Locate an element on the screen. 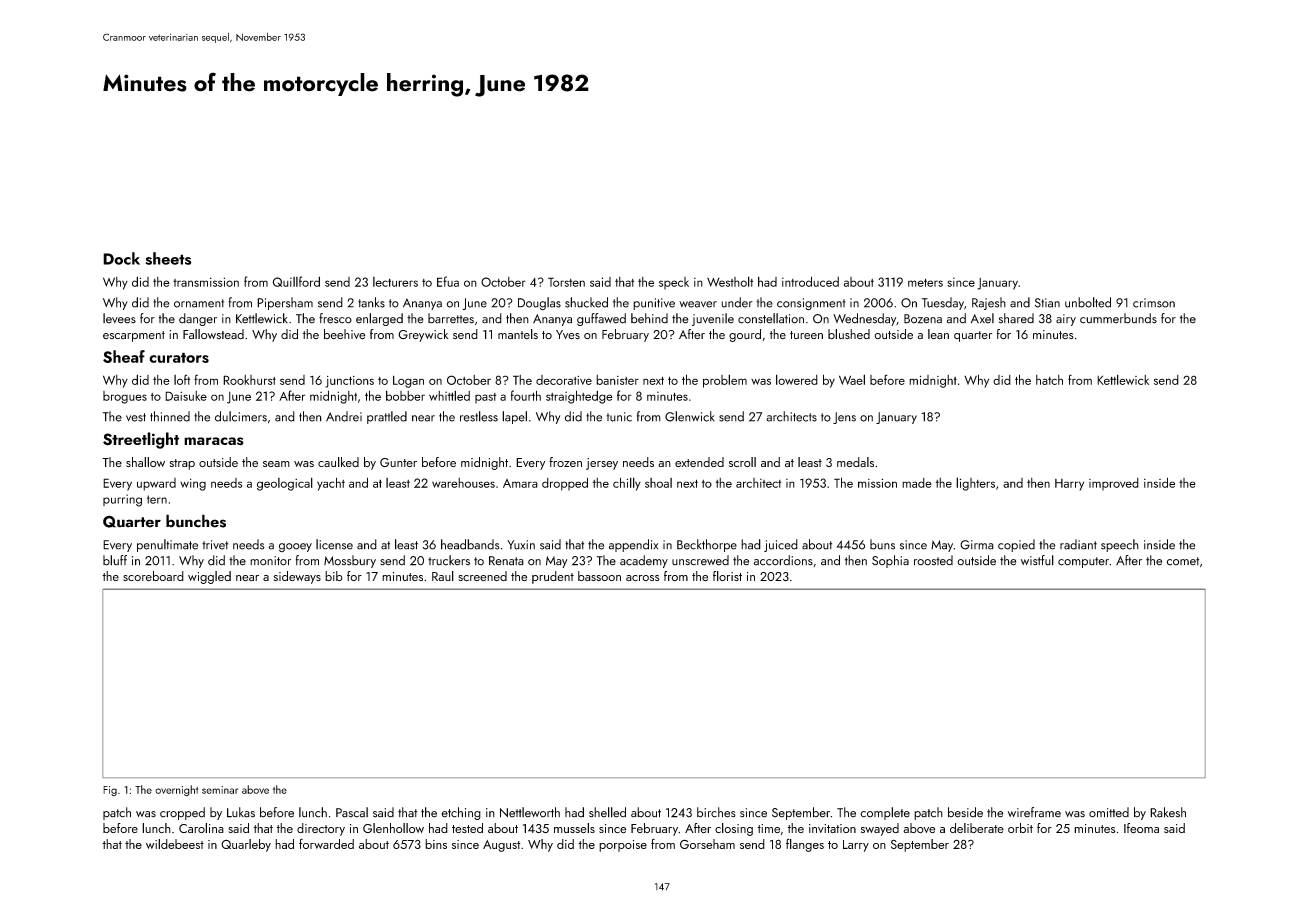 The image size is (1308, 924). meters is located at coordinates (925, 282).
